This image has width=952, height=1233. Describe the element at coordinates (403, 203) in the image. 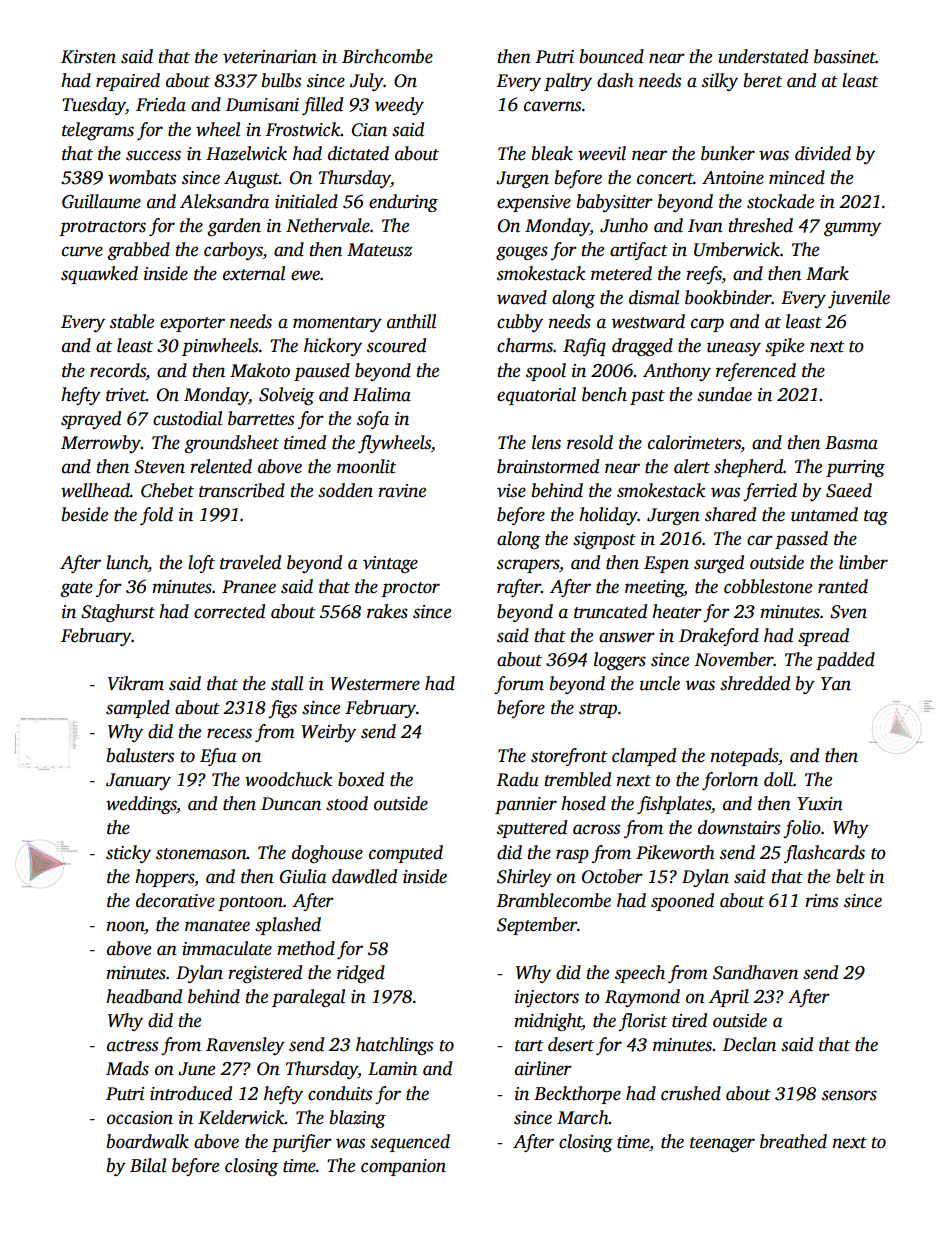

I see `enduring` at that location.
